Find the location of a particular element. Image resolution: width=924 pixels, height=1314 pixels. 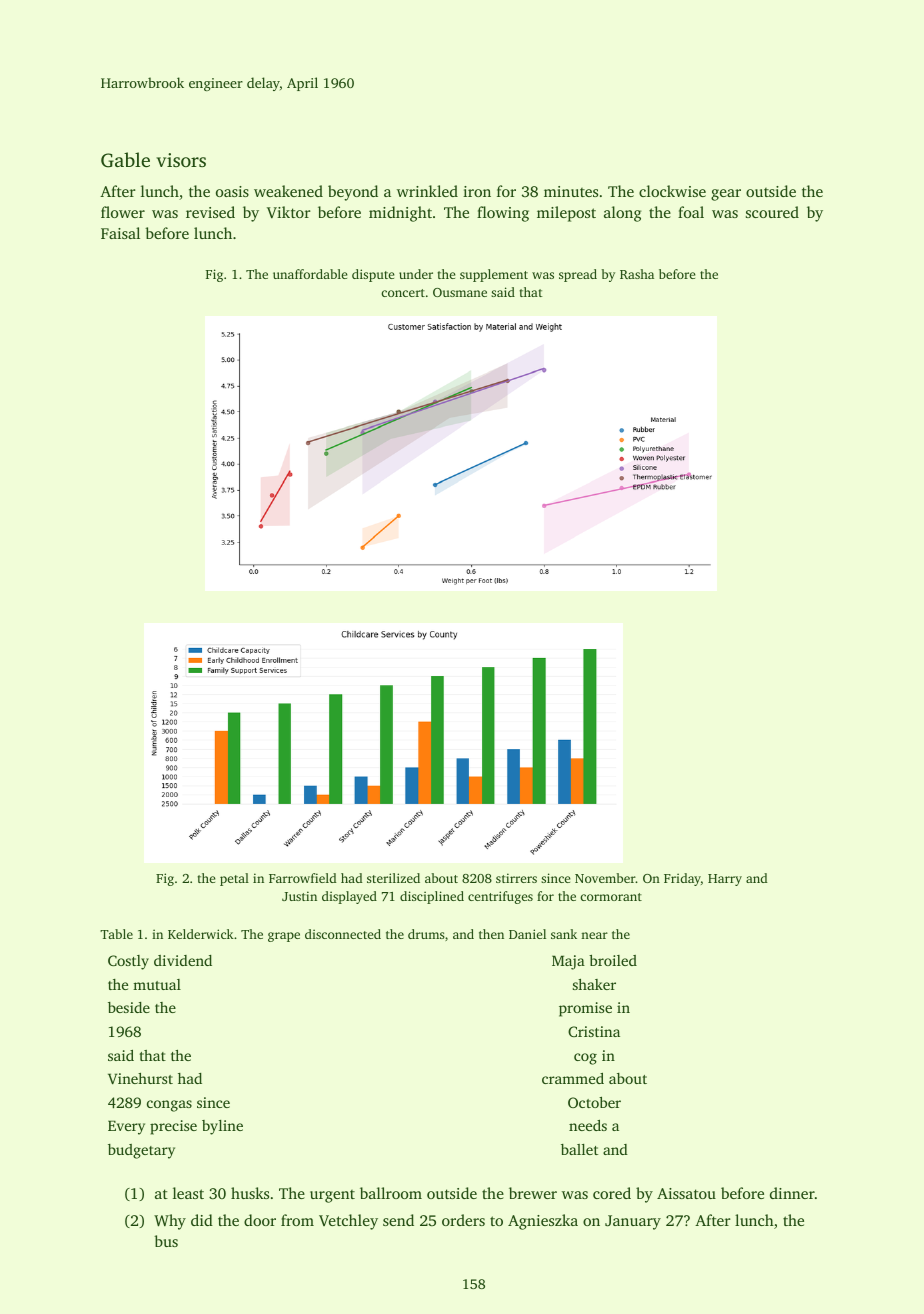

spread is located at coordinates (578, 275).
